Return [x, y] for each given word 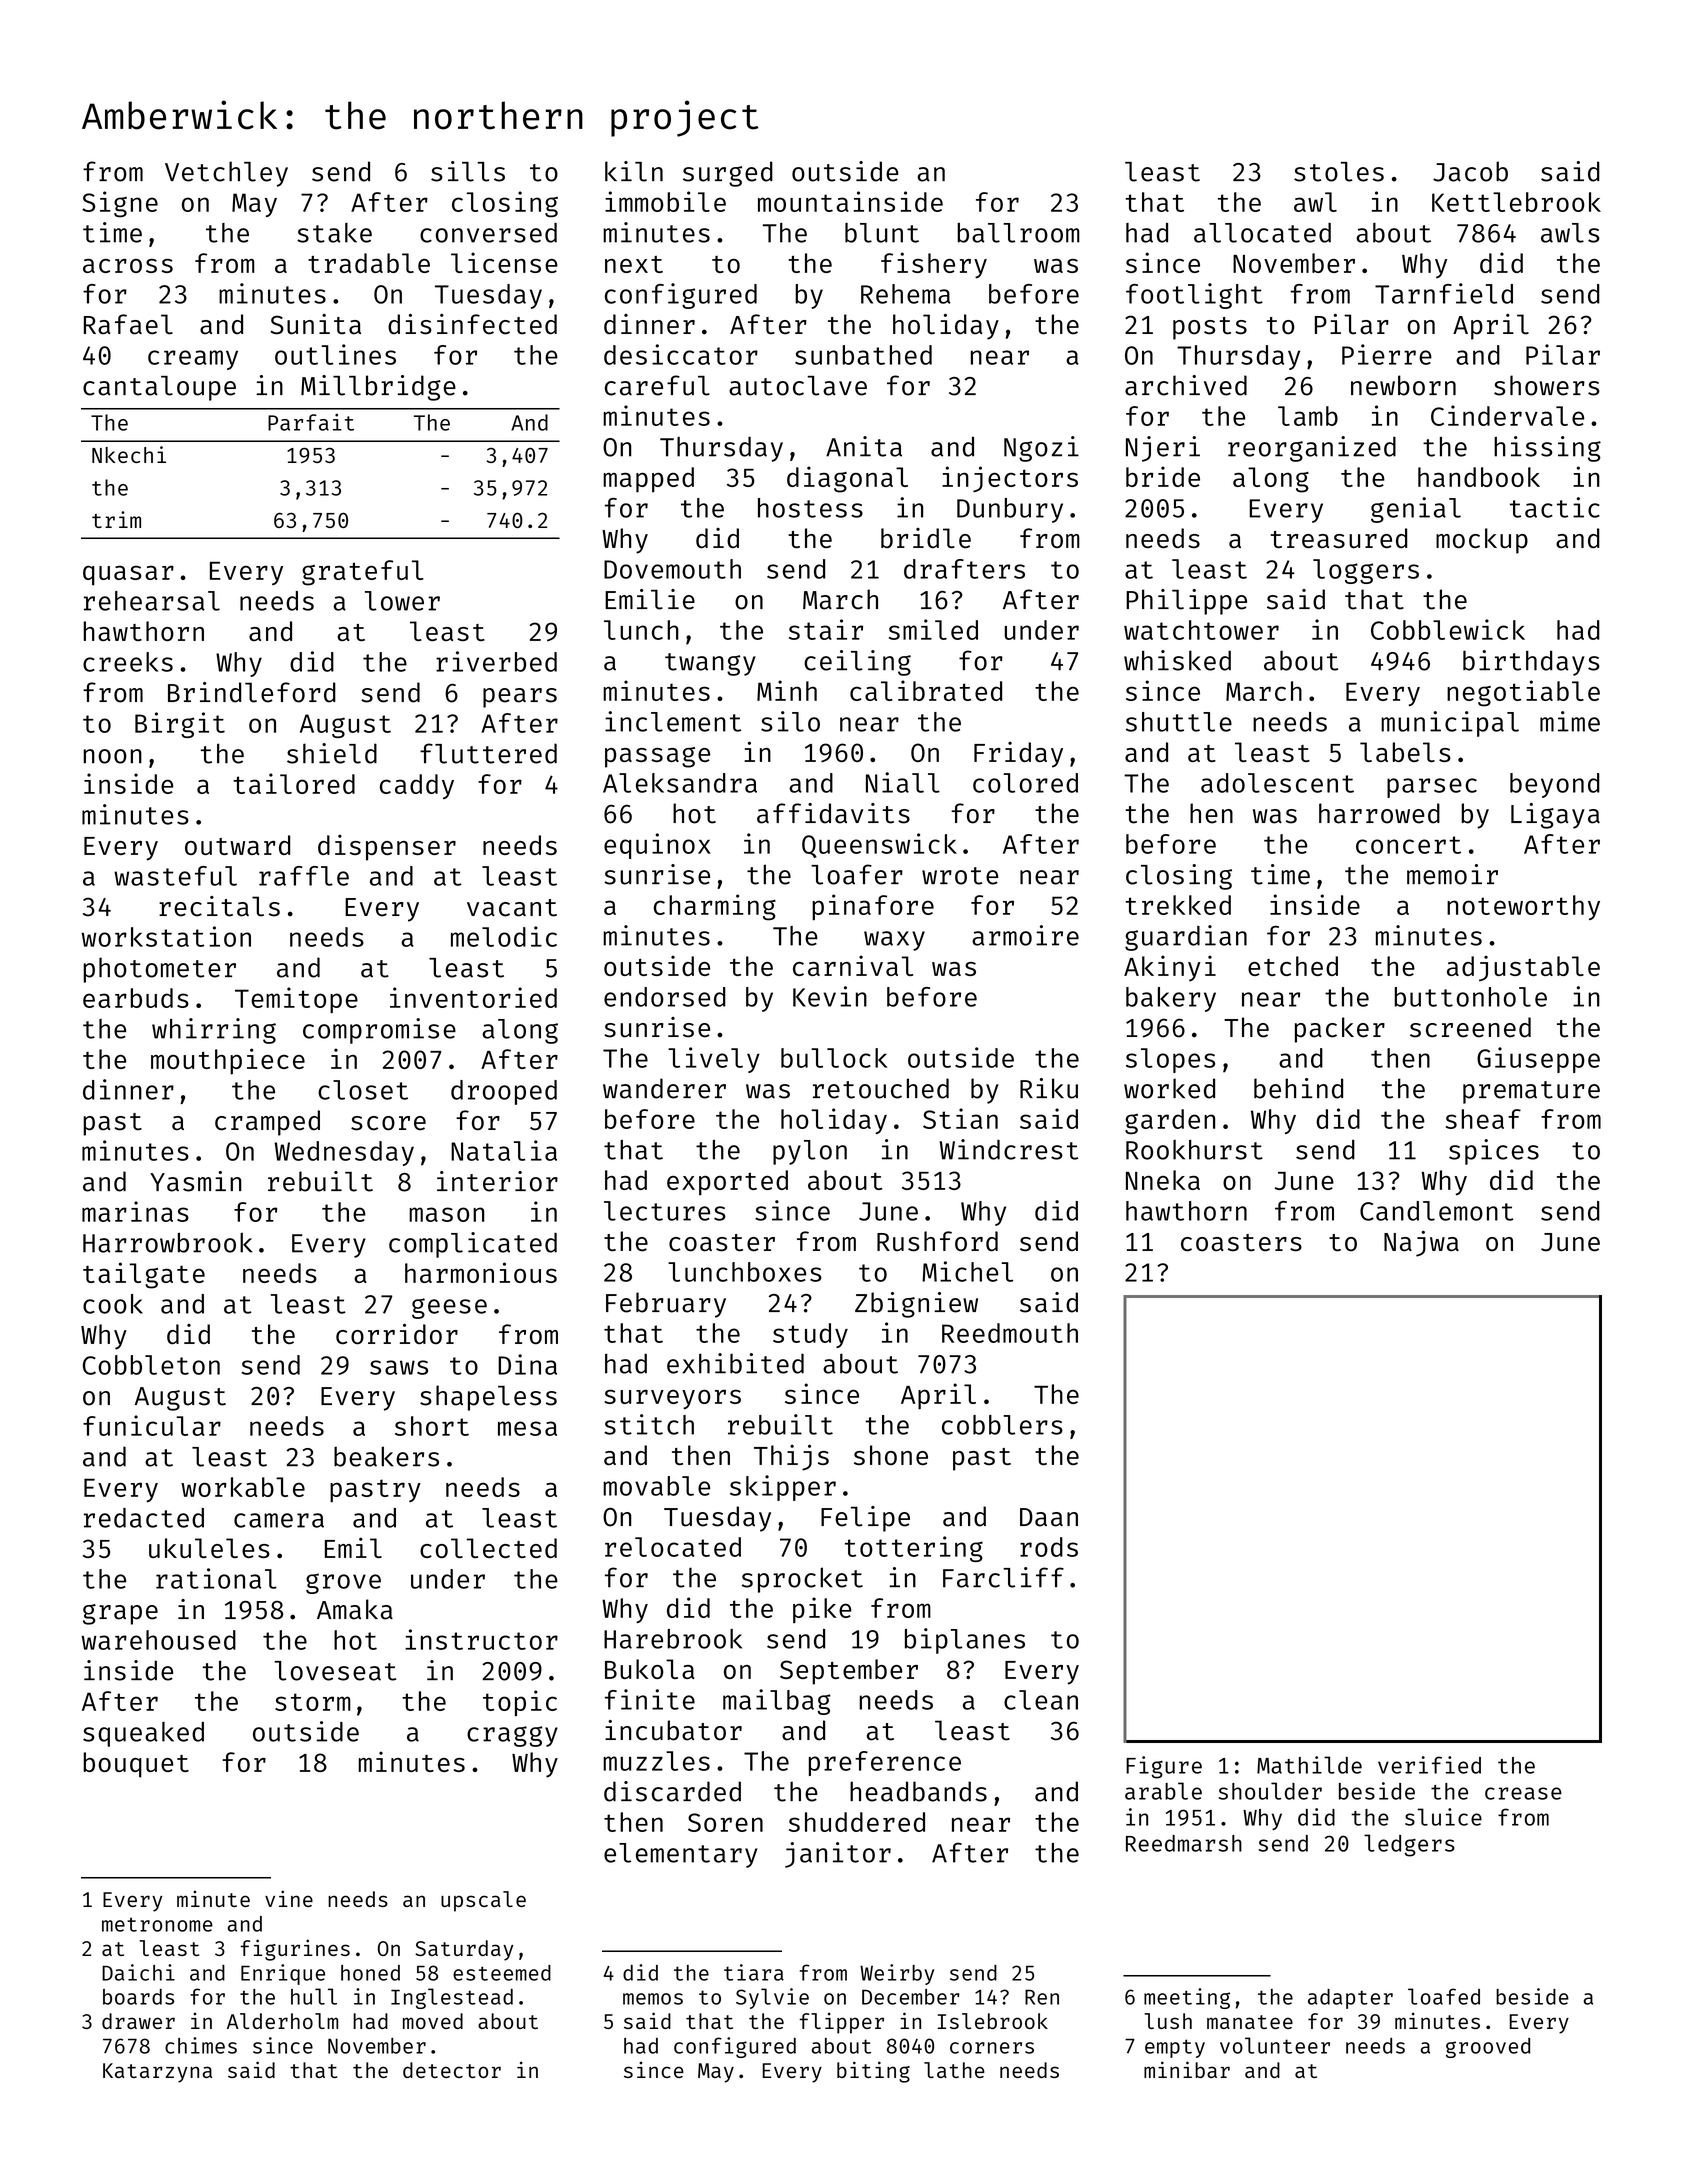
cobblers [1002, 1425]
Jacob [1470, 171]
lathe [954, 2070]
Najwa [1421, 1244]
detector [452, 2070]
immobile [665, 201]
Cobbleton [151, 1365]
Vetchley [226, 174]
